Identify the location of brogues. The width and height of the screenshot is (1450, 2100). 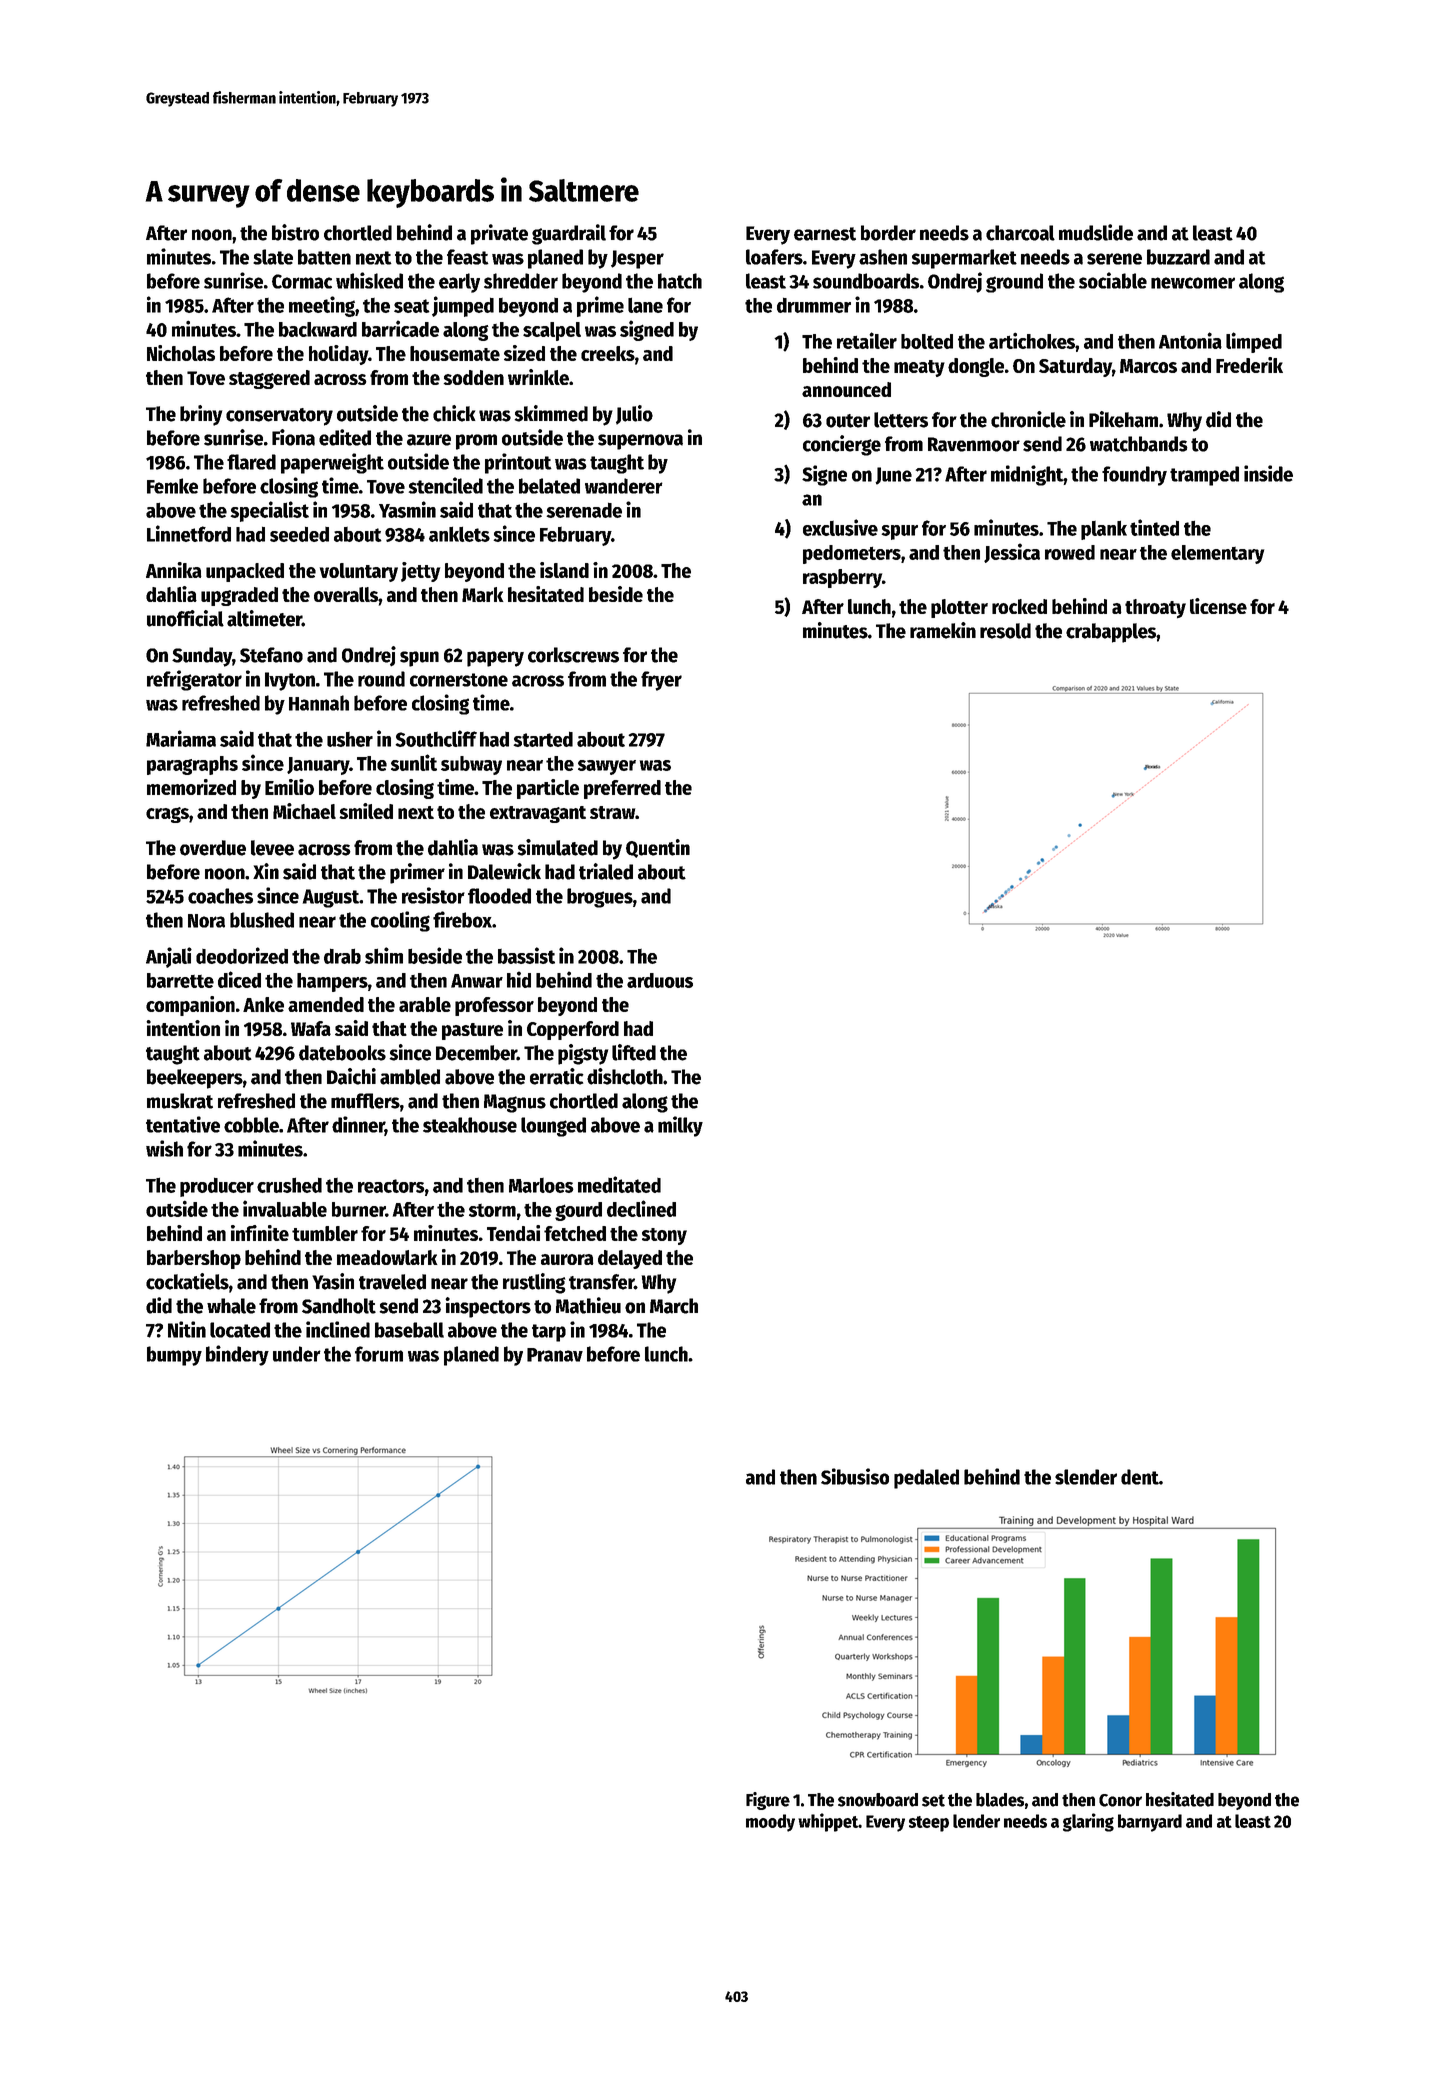
(600, 898).
